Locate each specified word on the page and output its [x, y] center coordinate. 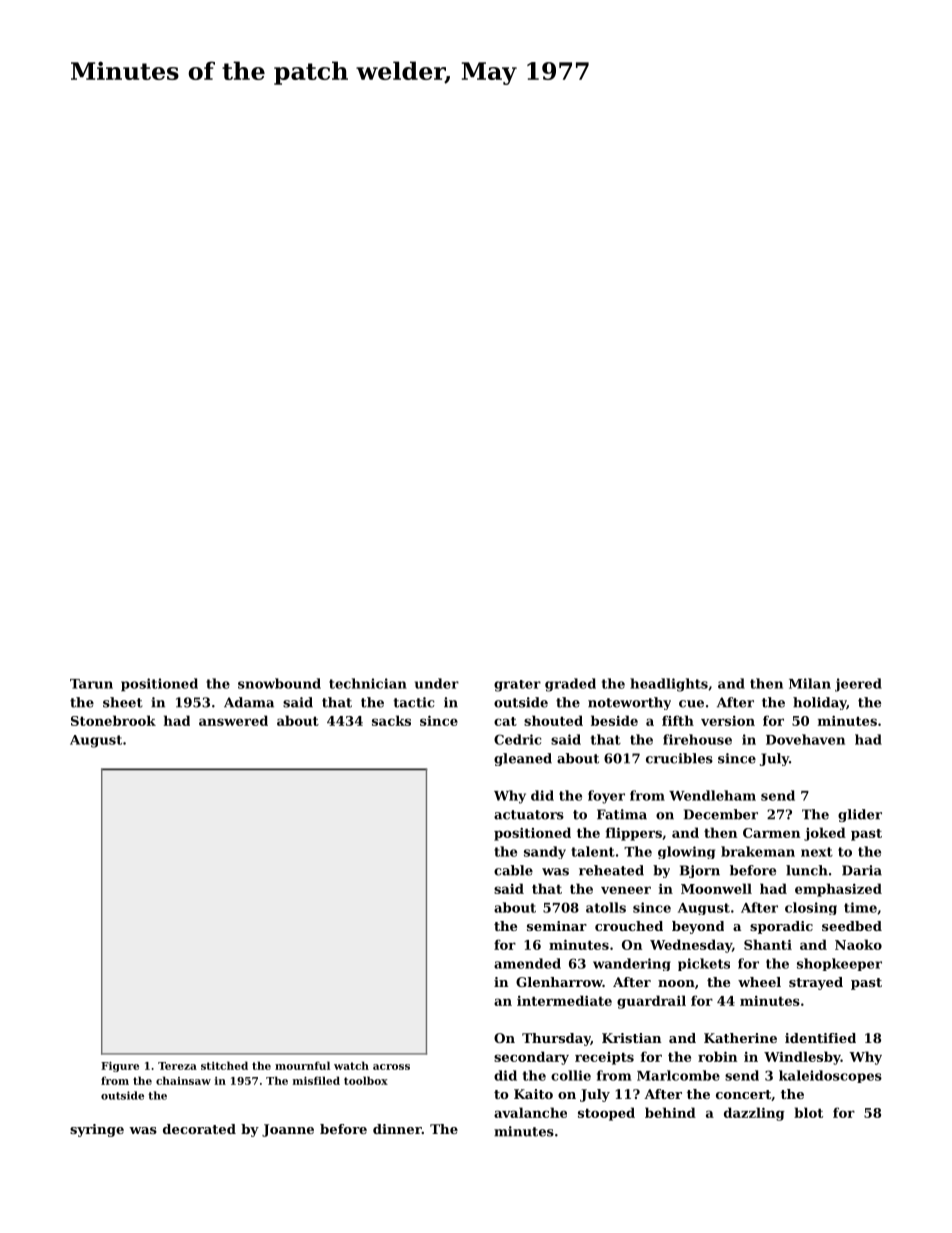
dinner [397, 1129]
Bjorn [700, 871]
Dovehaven [805, 739]
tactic [414, 702]
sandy [545, 852]
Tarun [91, 684]
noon [676, 983]
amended [527, 963]
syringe [97, 1130]
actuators [529, 815]
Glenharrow [559, 982]
